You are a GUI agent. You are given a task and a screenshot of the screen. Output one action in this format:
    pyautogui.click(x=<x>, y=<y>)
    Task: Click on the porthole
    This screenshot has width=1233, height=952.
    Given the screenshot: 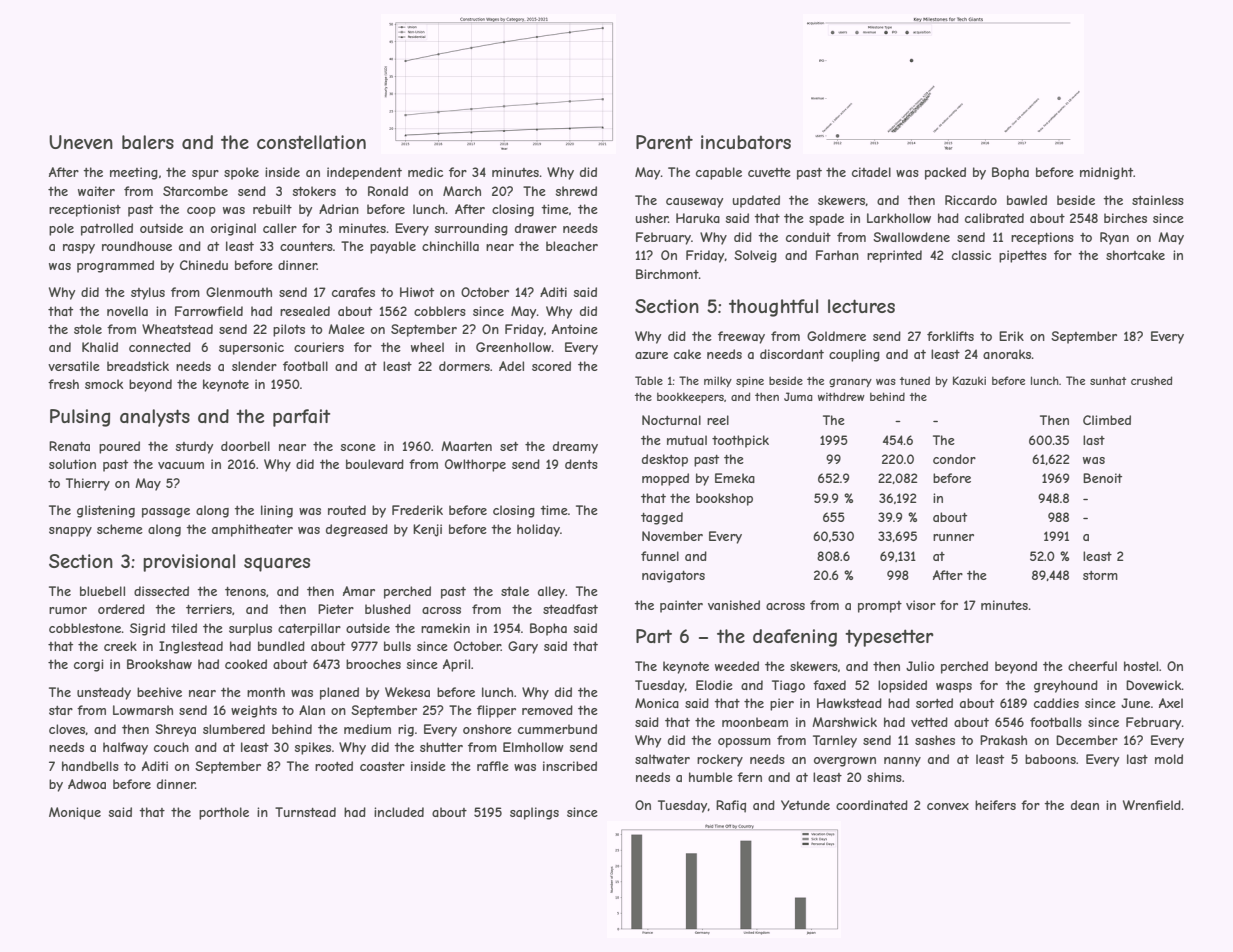 What is the action you would take?
    pyautogui.click(x=224, y=813)
